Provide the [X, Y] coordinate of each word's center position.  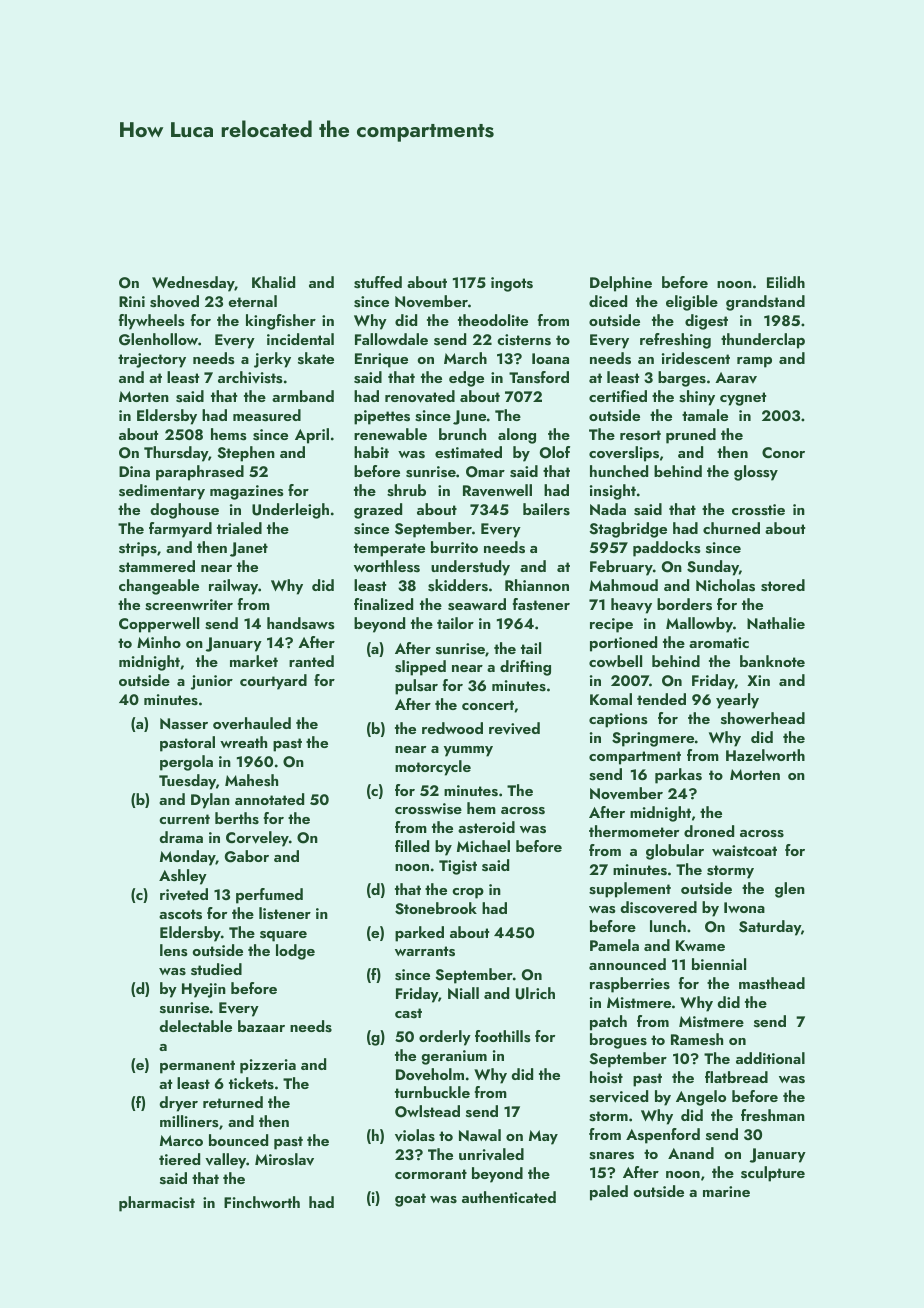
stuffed [378, 282]
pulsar [416, 687]
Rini [132, 301]
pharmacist [157, 1204]
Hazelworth [765, 755]
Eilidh [786, 282]
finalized [383, 604]
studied [216, 969]
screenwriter [189, 605]
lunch [668, 926]
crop [468, 893]
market [254, 661]
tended [661, 699]
